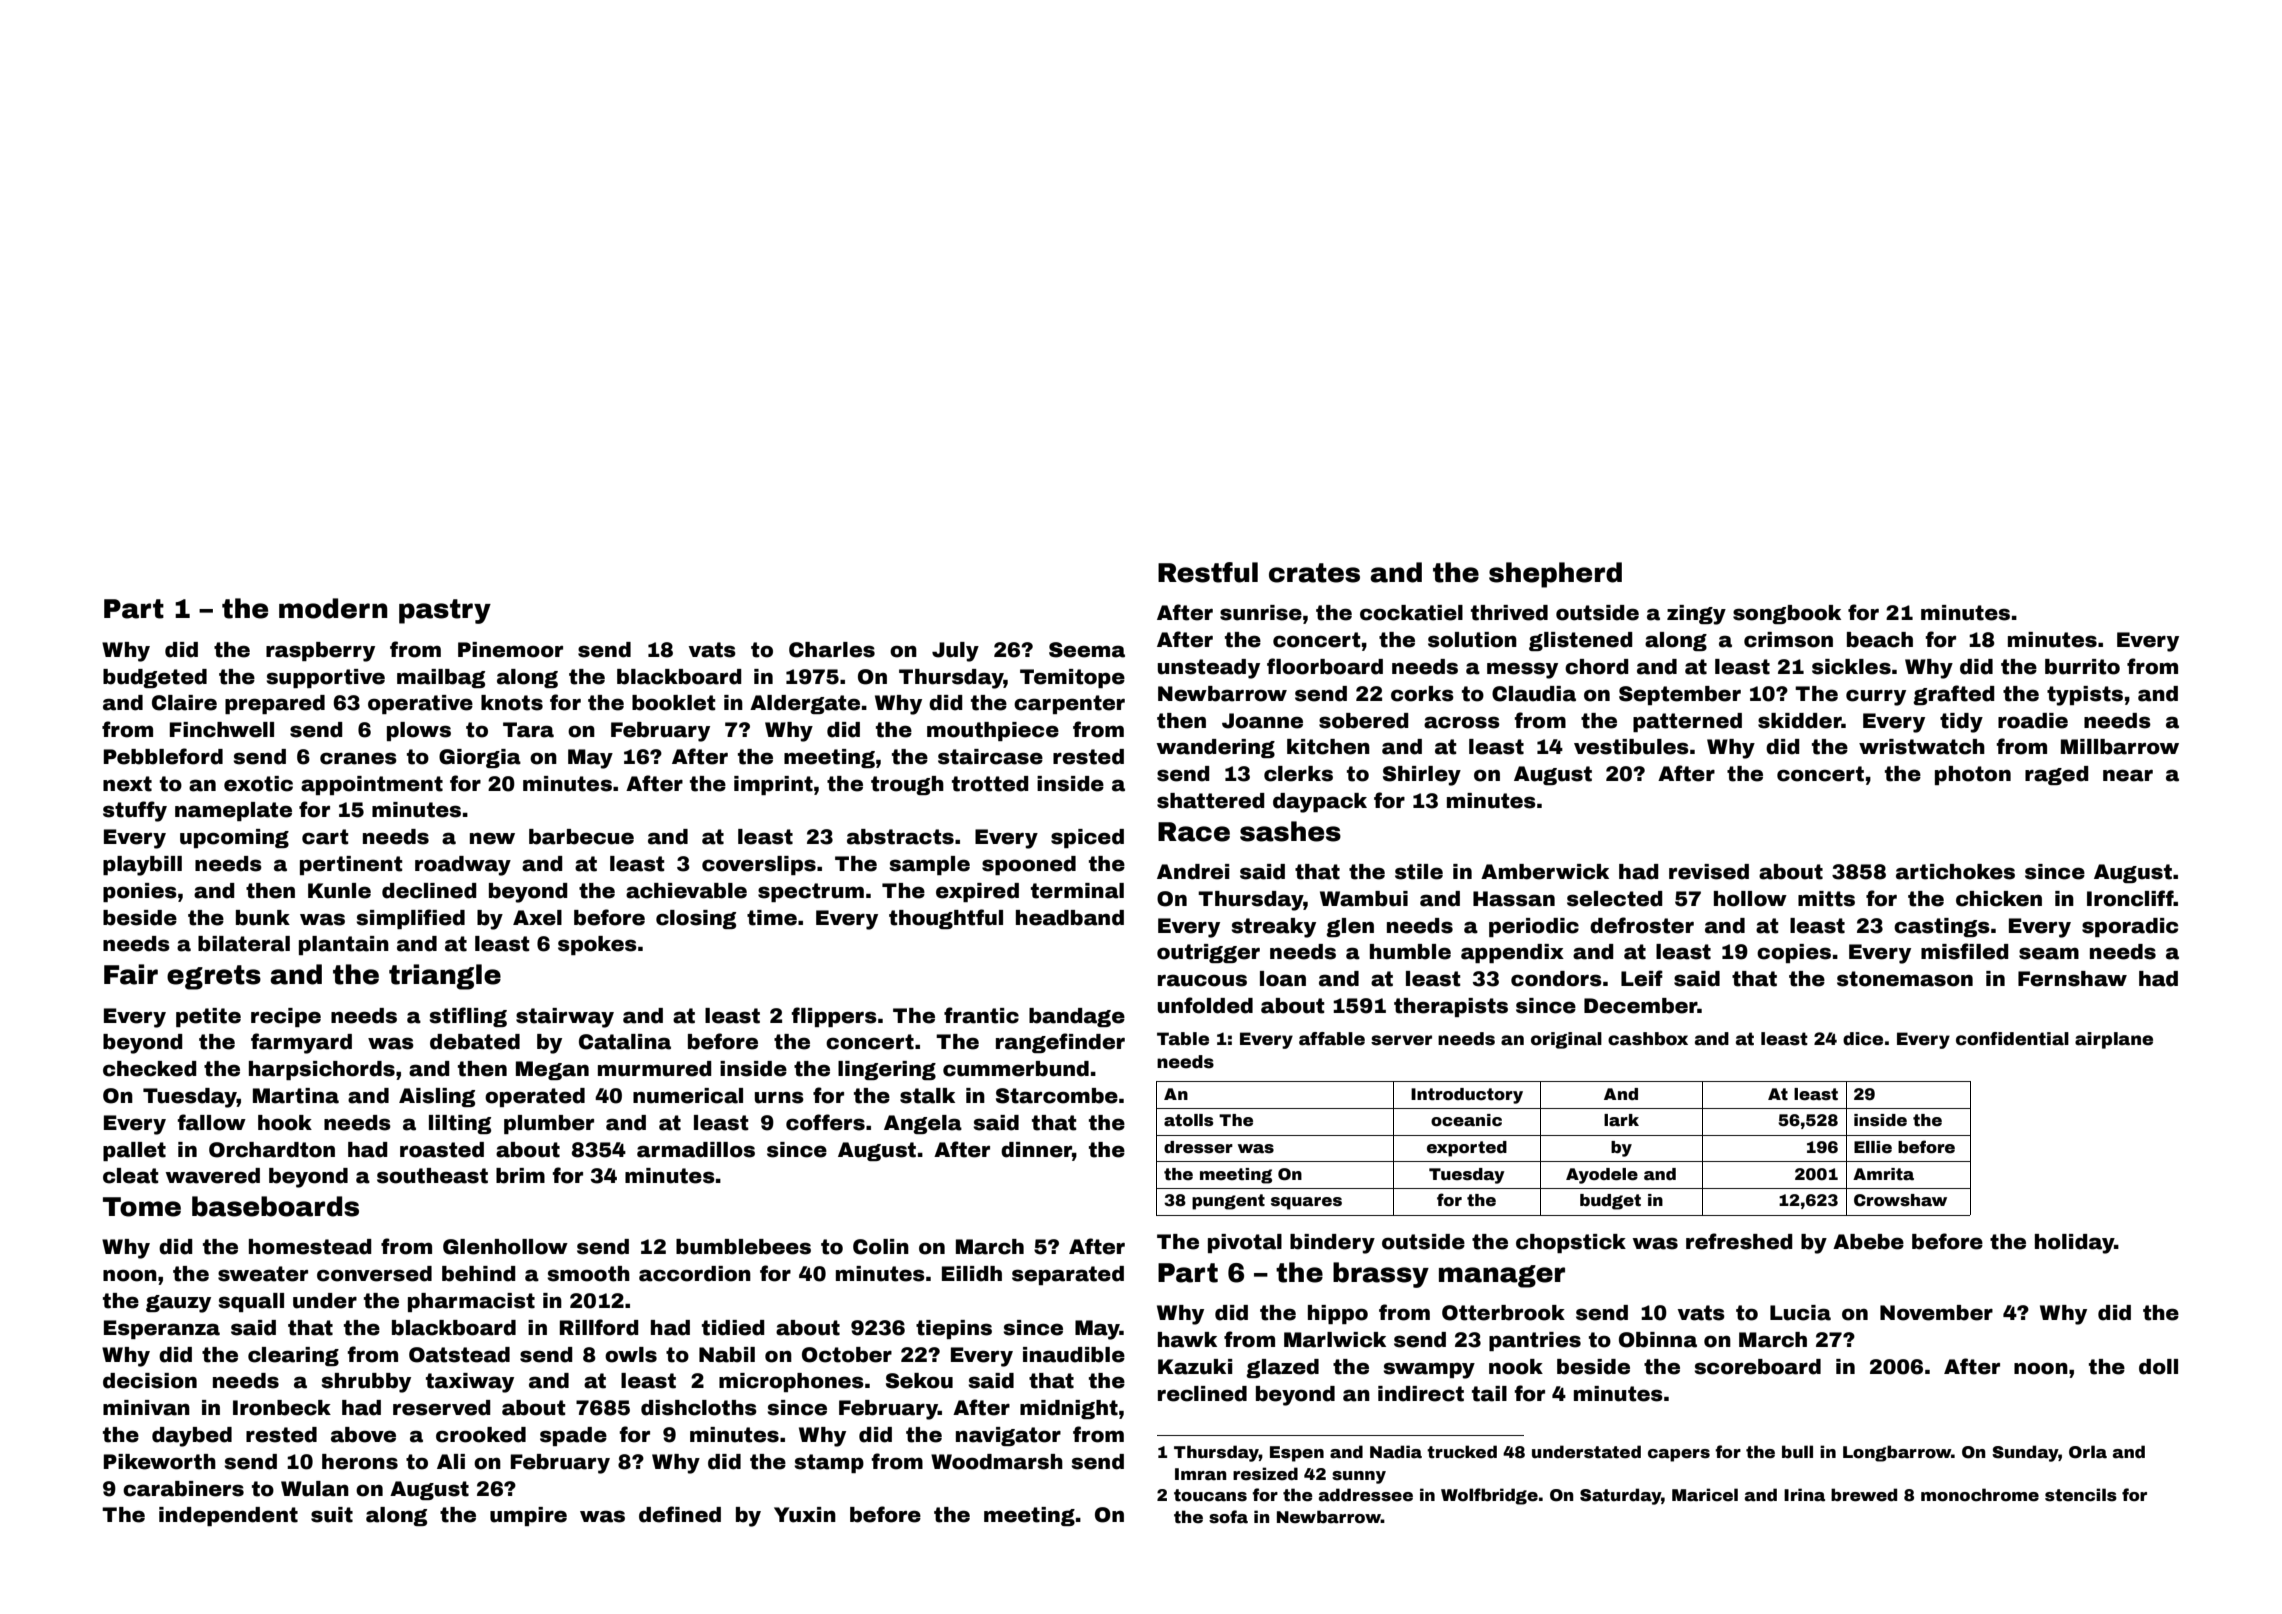 This document has height=1614, width=2282. Describe the element at coordinates (2082, 667) in the document. I see `burrito` at that location.
